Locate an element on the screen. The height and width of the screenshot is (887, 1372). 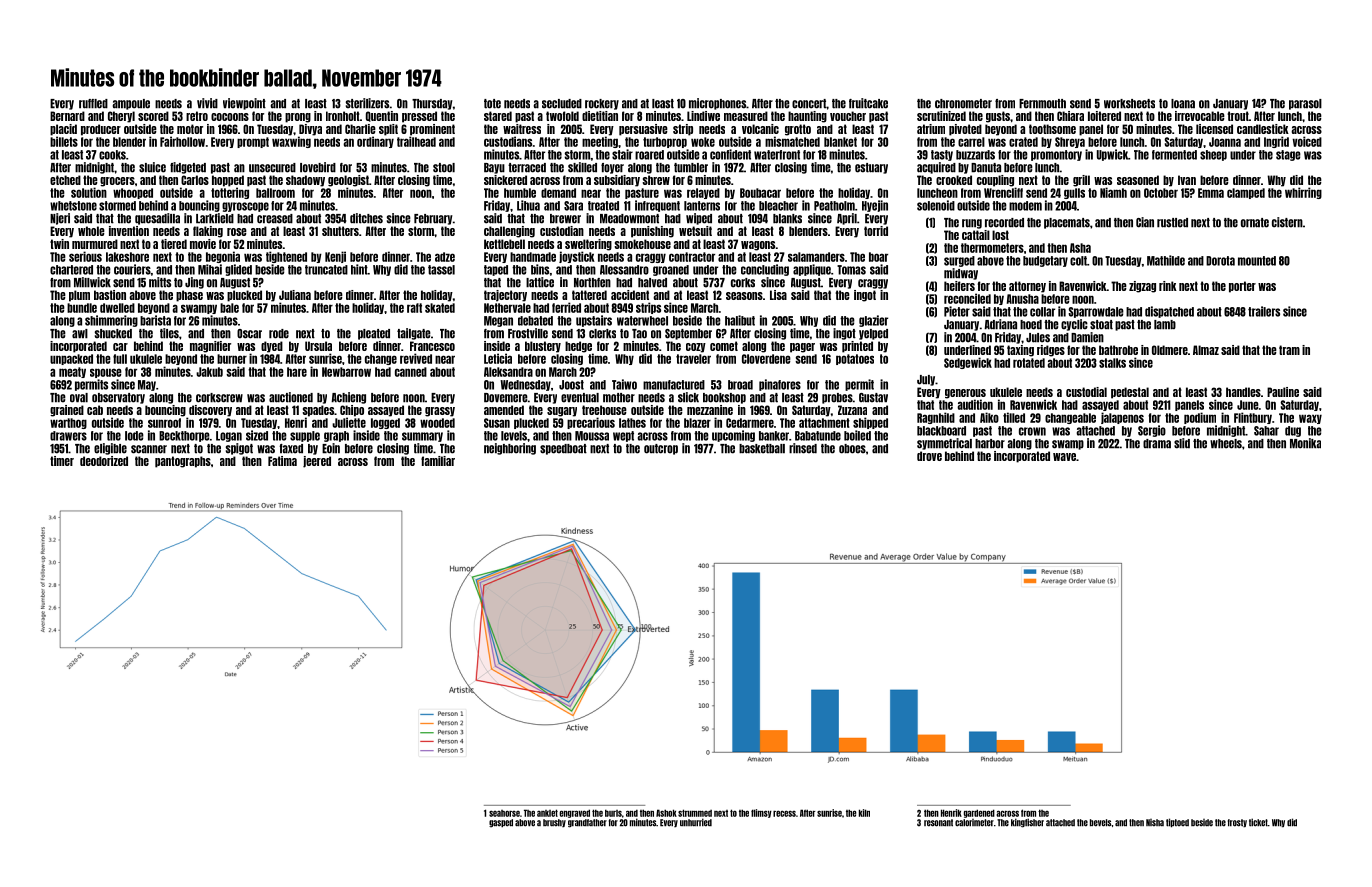
gasped is located at coordinates (501, 823).
